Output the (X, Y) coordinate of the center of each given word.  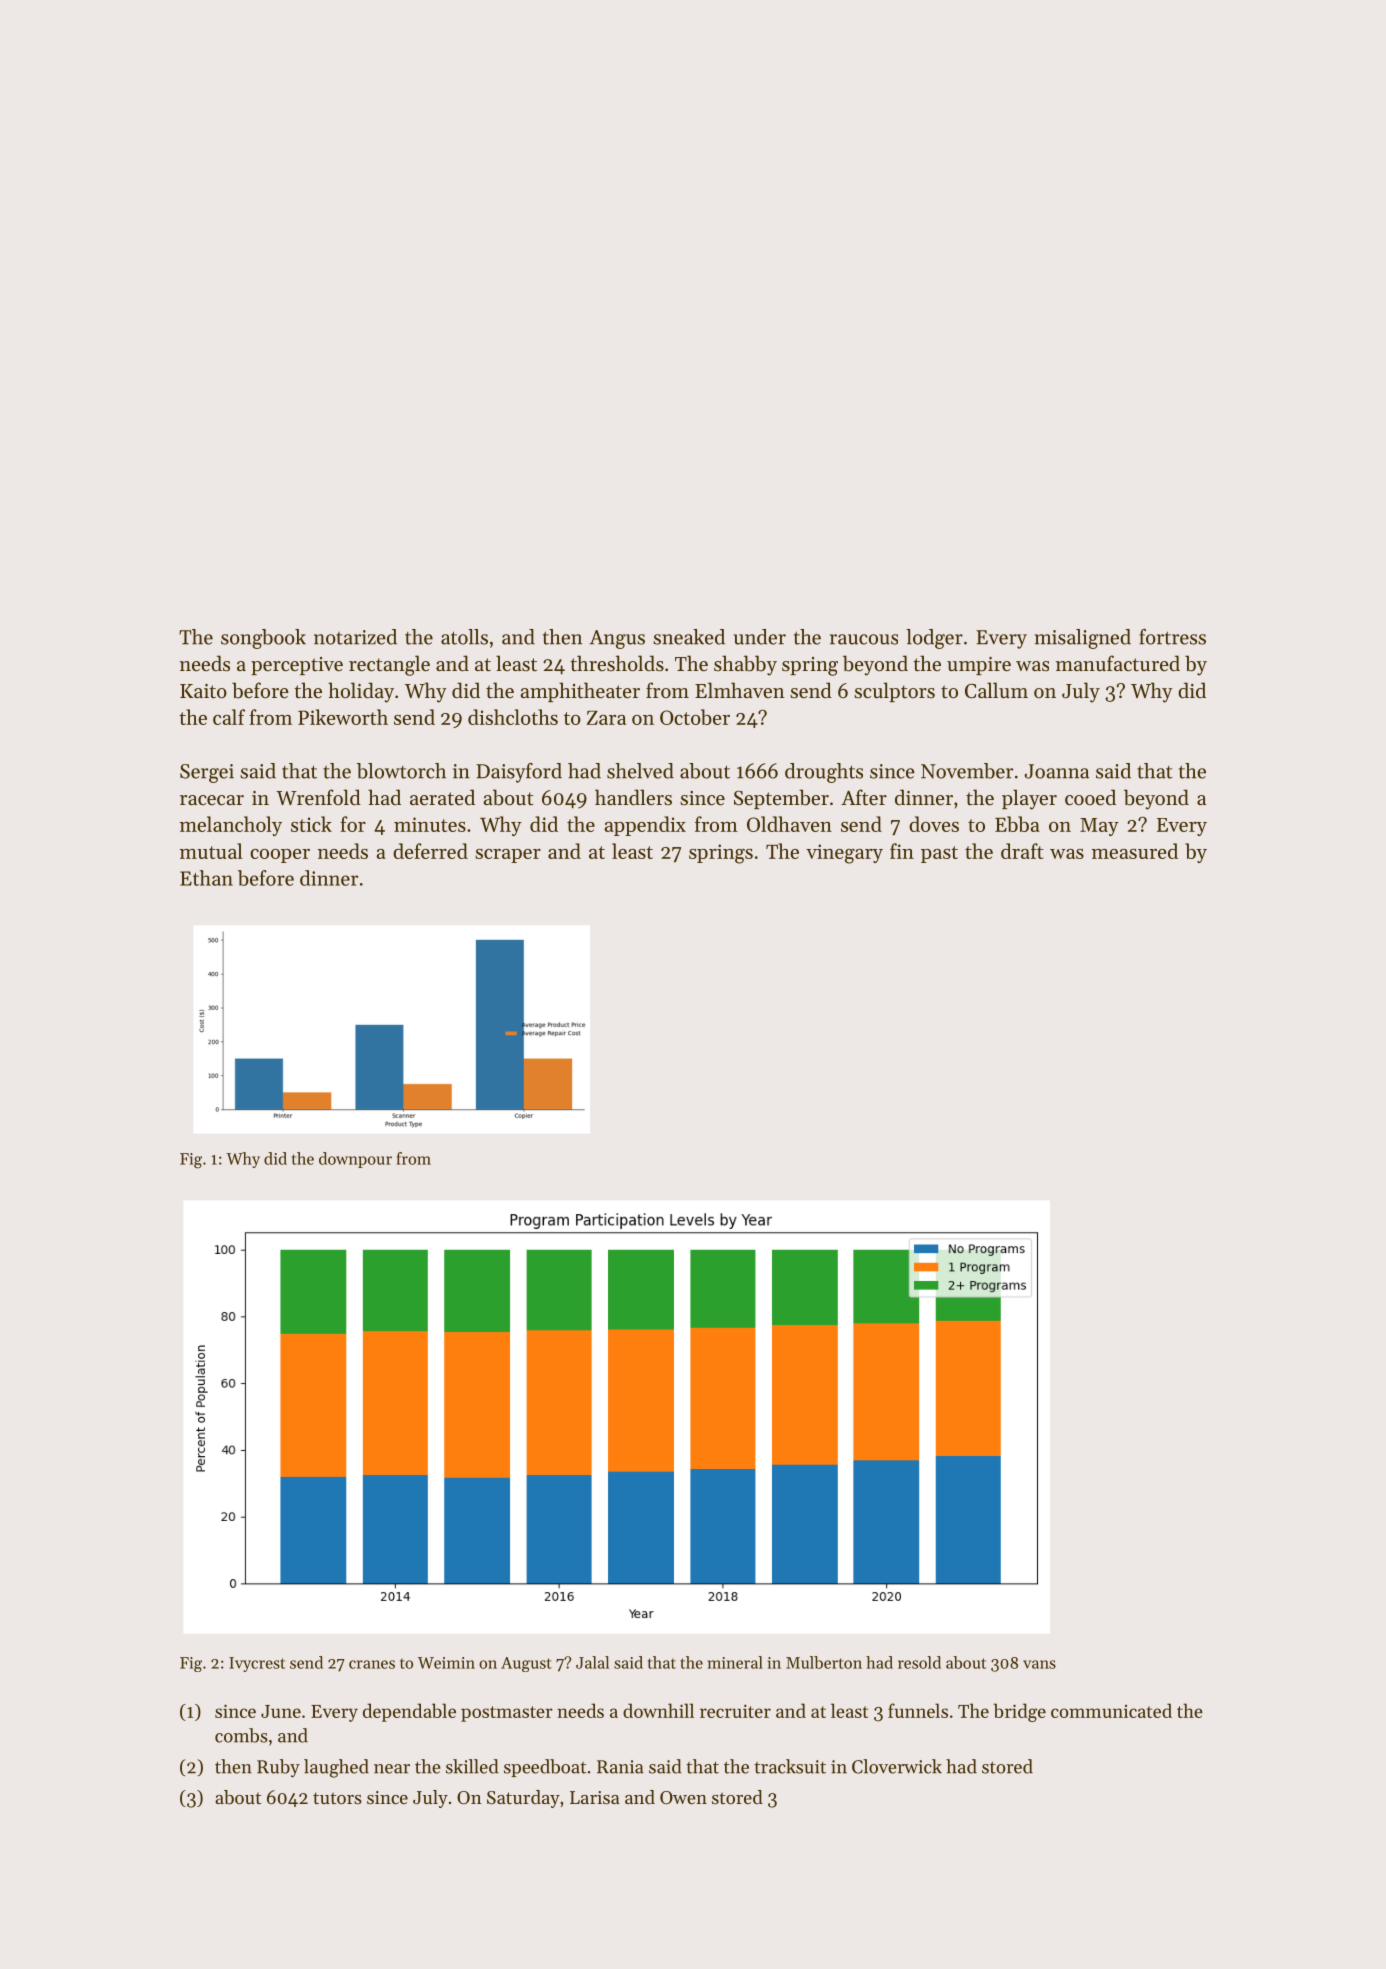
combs (241, 1735)
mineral (735, 1662)
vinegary (844, 854)
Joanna (1056, 771)
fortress (1172, 637)
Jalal (592, 1662)
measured (1135, 851)
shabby (745, 665)
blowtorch (401, 771)
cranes (372, 1664)
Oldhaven (789, 824)
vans (1039, 1664)
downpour (355, 1160)
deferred (430, 851)
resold (919, 1662)
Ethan (206, 878)
